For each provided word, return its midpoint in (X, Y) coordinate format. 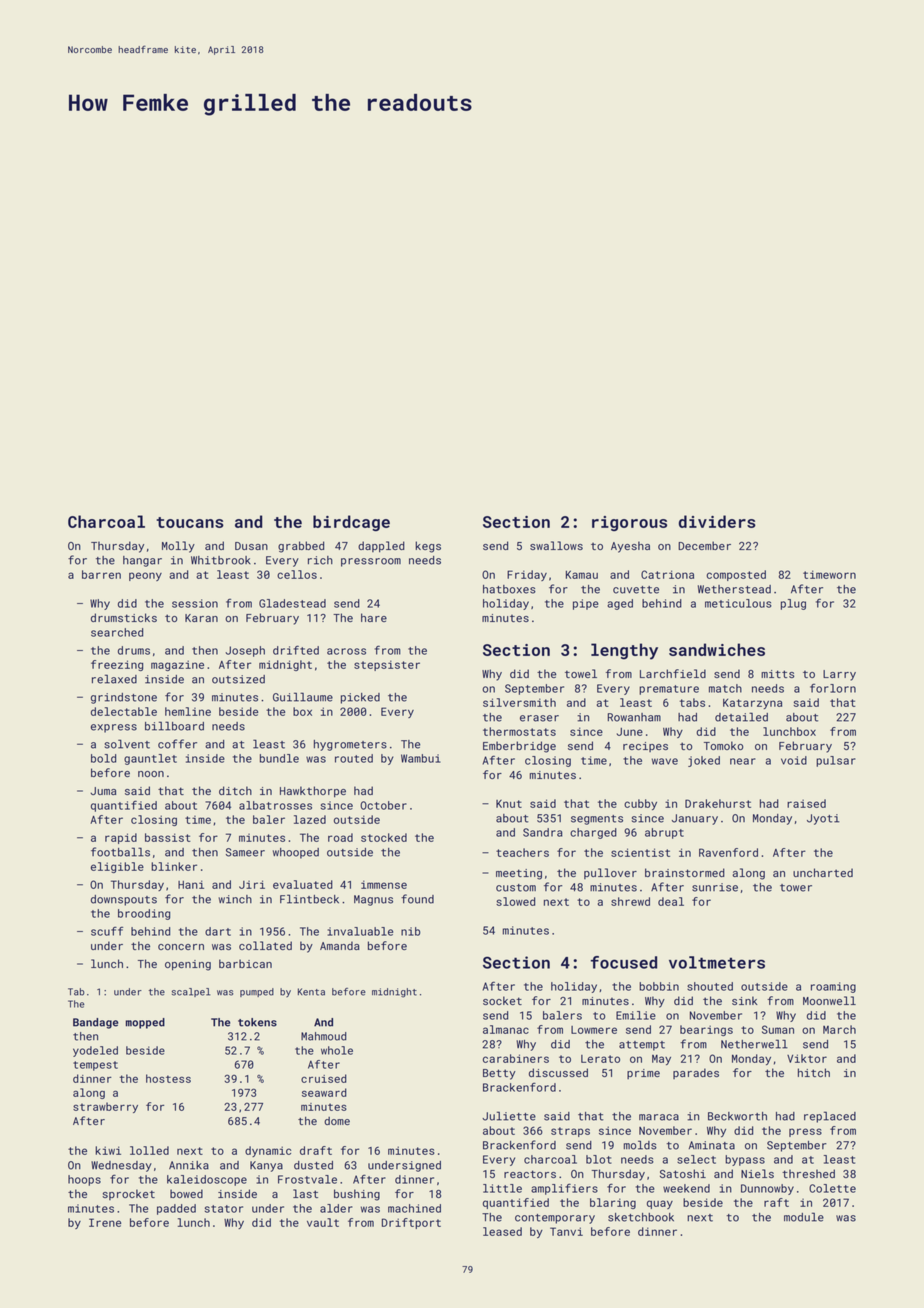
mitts (777, 674)
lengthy (624, 651)
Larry (839, 675)
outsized (238, 679)
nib (411, 931)
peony (145, 576)
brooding (144, 914)
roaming (833, 987)
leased (502, 1231)
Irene (105, 1222)
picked (360, 698)
